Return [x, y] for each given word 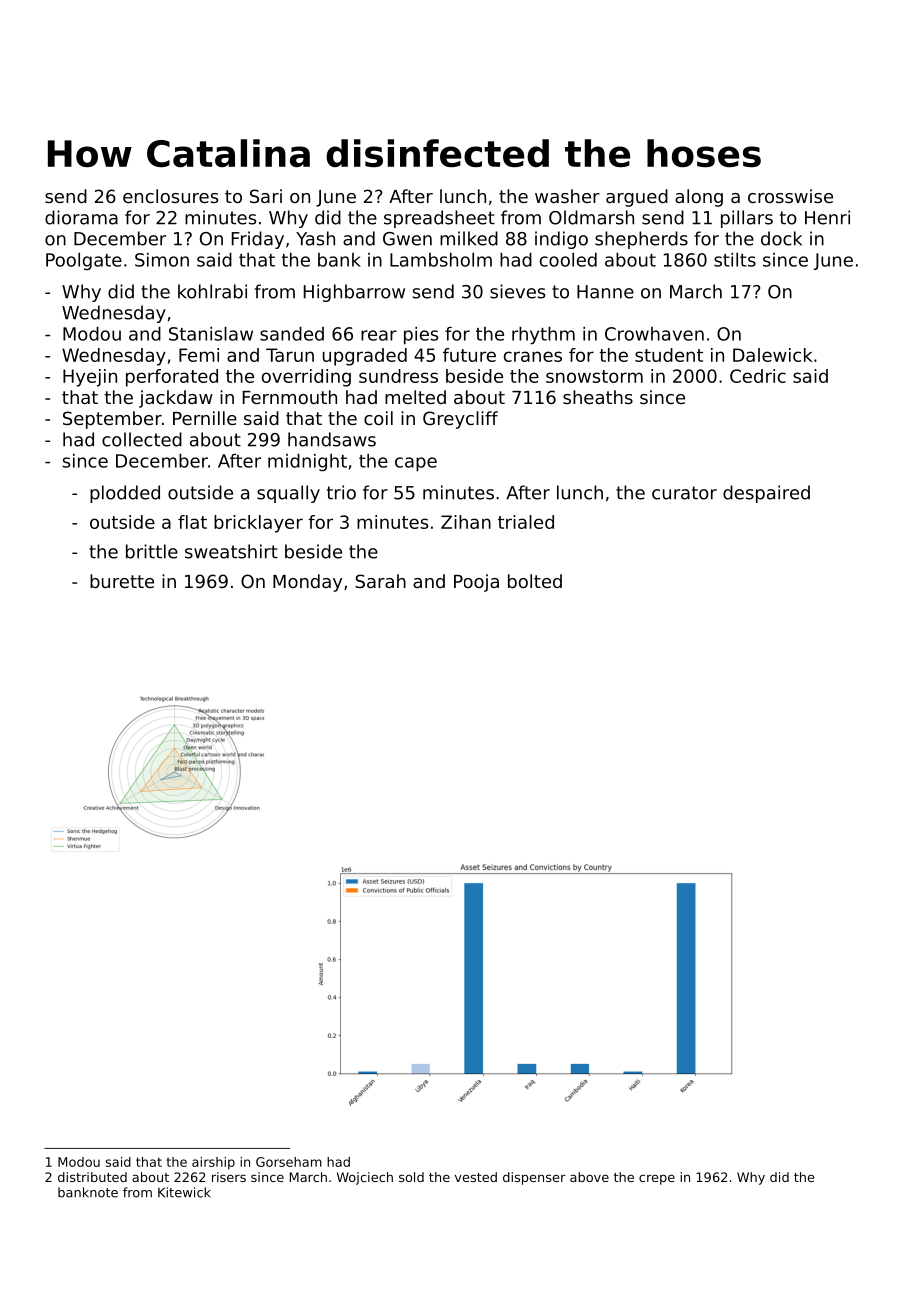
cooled [568, 260]
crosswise [790, 196]
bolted [535, 581]
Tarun [290, 355]
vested [476, 1177]
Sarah [380, 581]
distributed [92, 1177]
